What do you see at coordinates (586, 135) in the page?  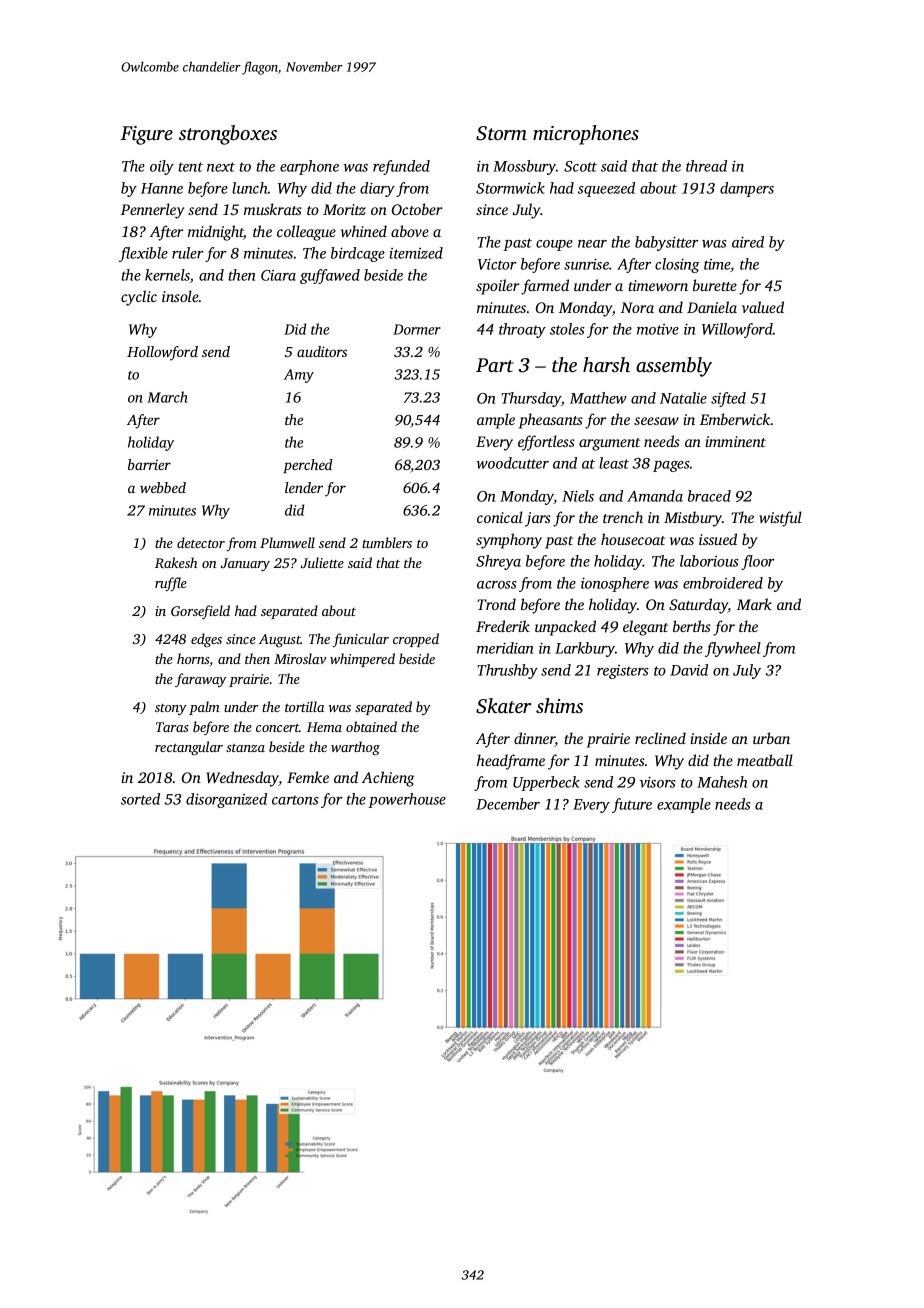 I see `microphones` at bounding box center [586, 135].
